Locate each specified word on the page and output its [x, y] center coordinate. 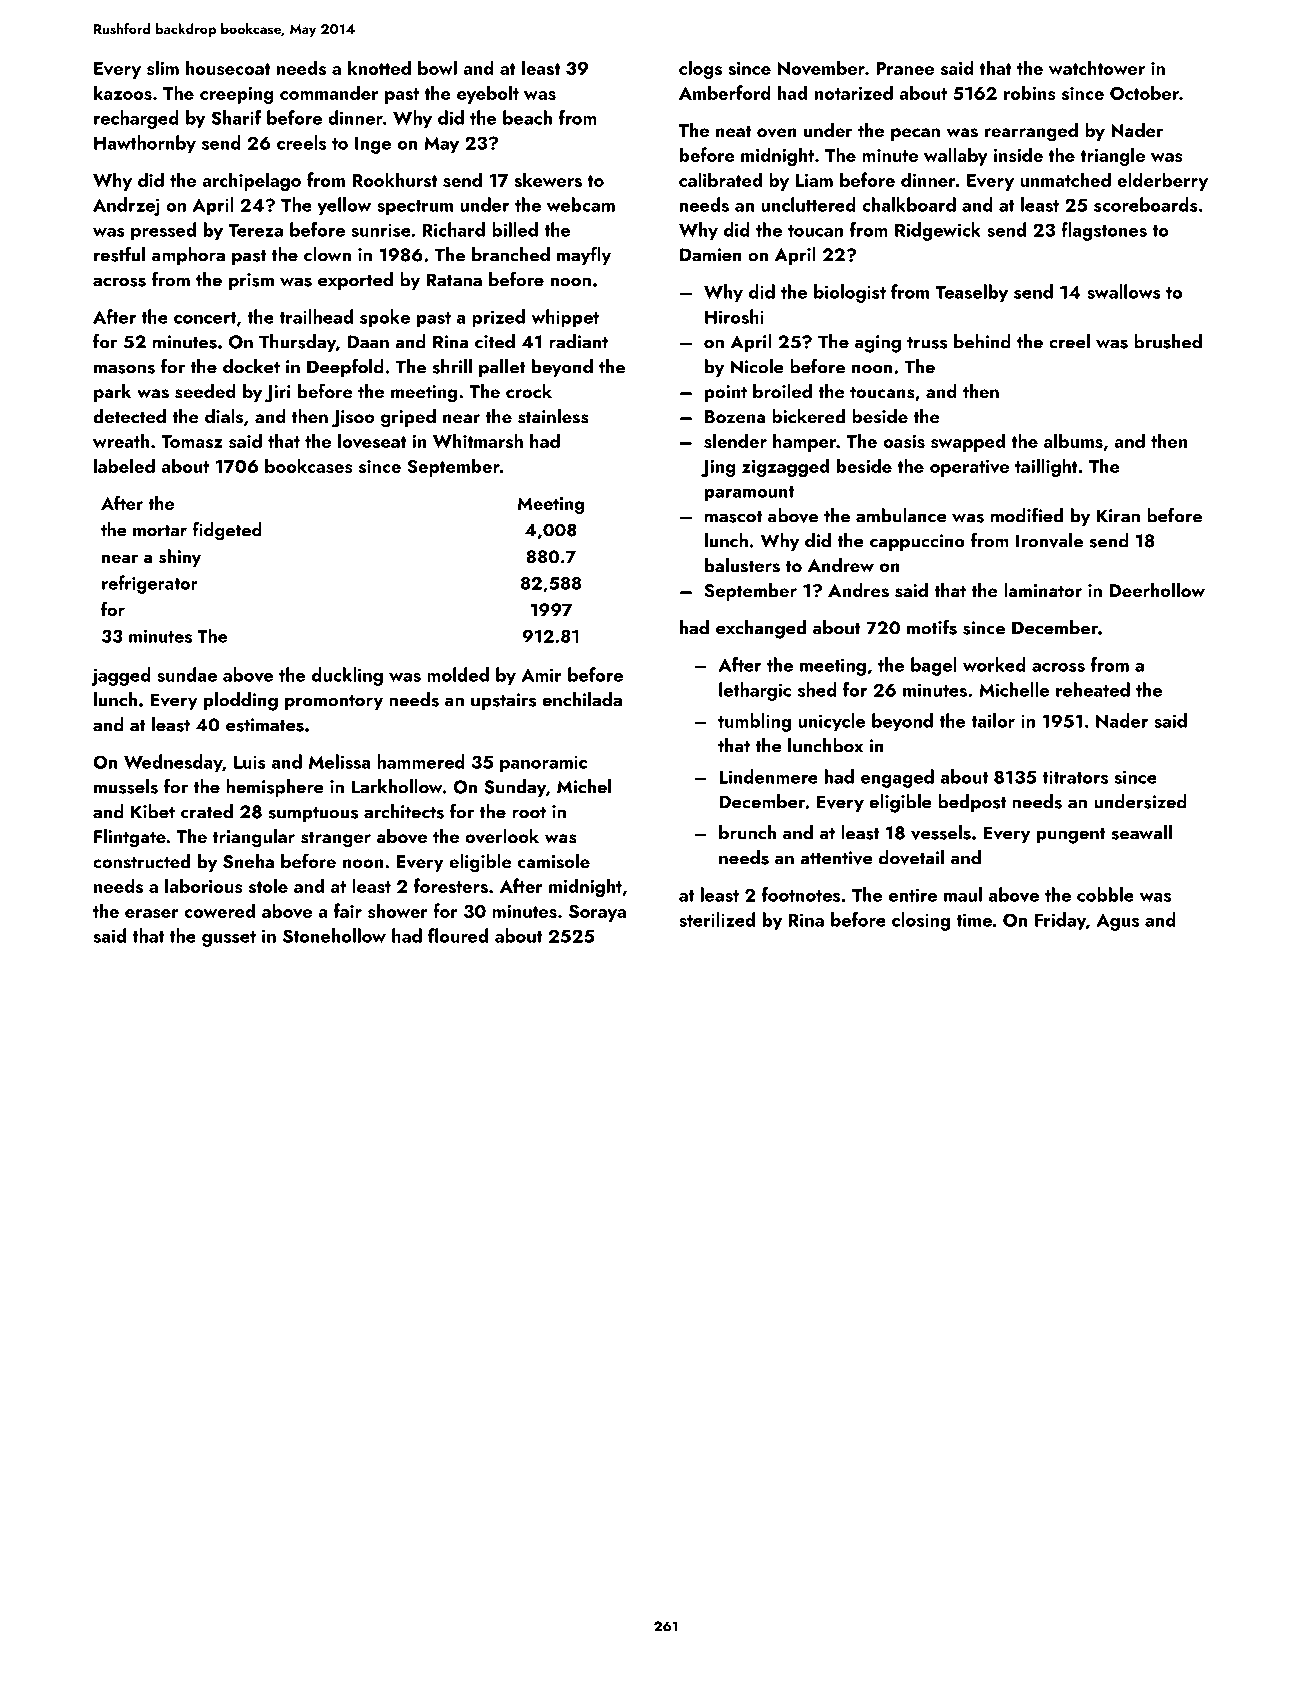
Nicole [757, 366]
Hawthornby [145, 144]
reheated [1093, 689]
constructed [141, 861]
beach [527, 117]
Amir [541, 675]
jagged [121, 676]
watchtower [1097, 67]
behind [982, 341]
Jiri [278, 394]
